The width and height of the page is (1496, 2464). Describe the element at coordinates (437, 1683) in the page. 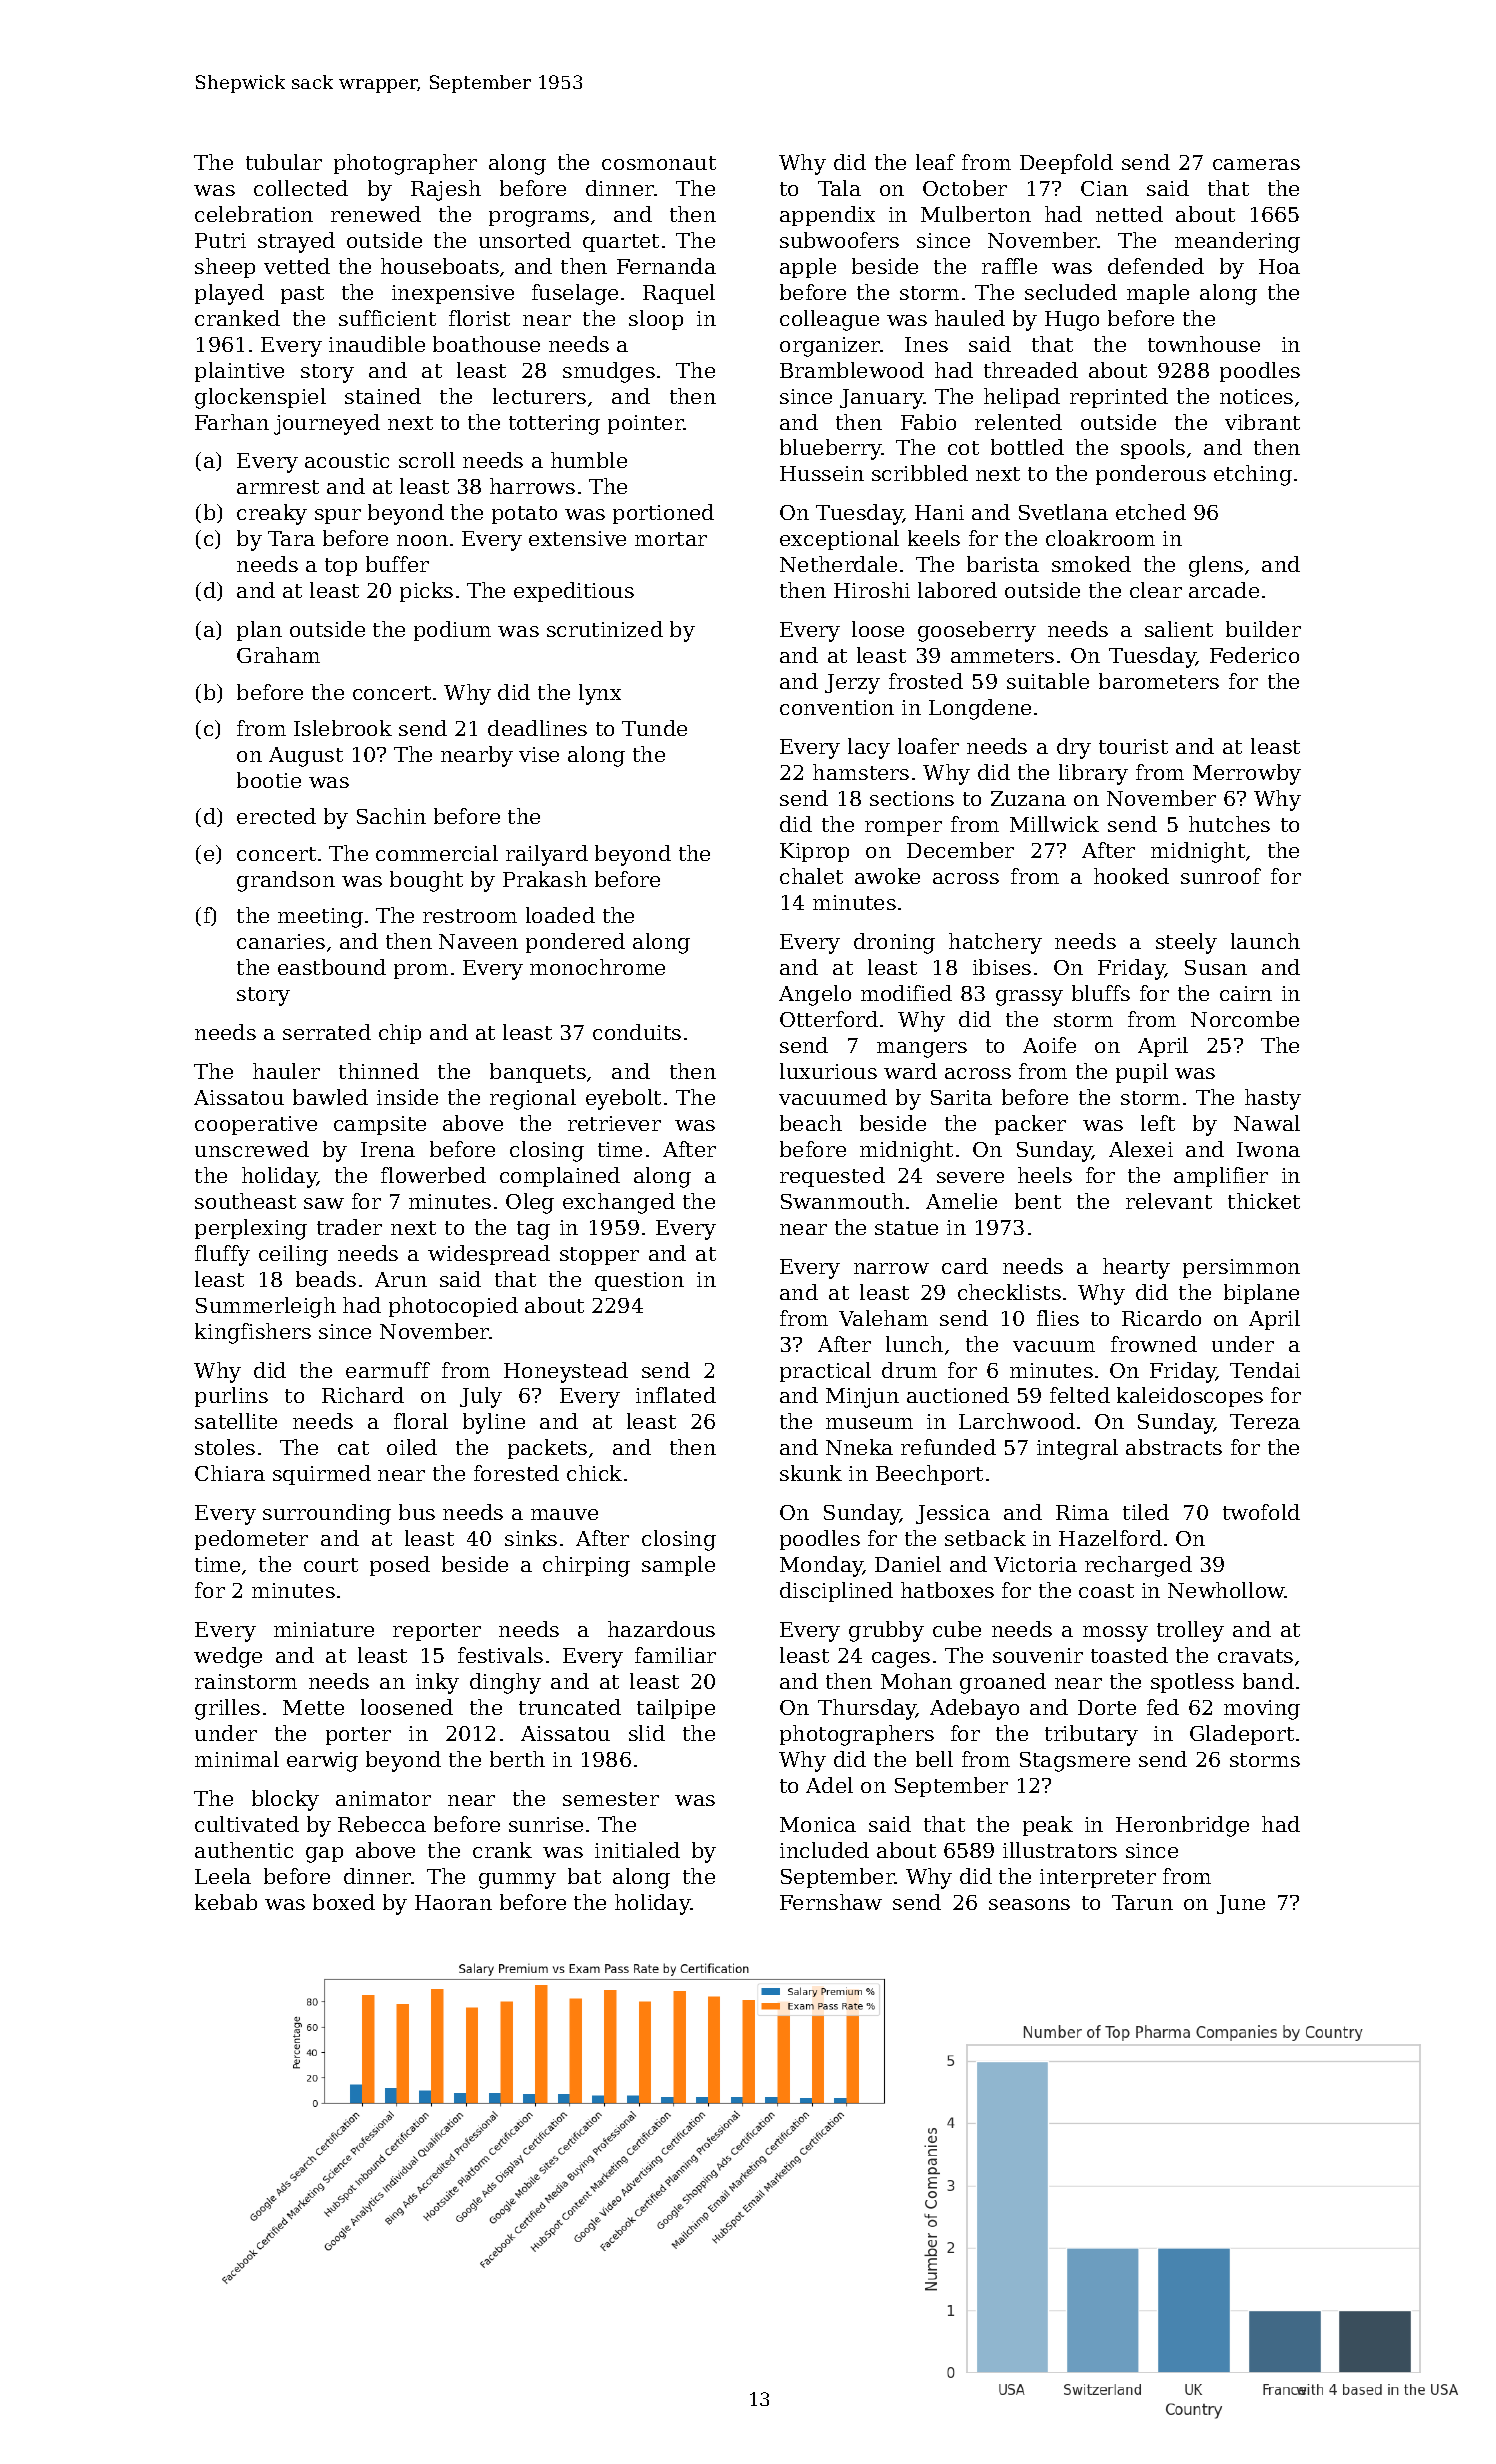

I see `inky` at that location.
